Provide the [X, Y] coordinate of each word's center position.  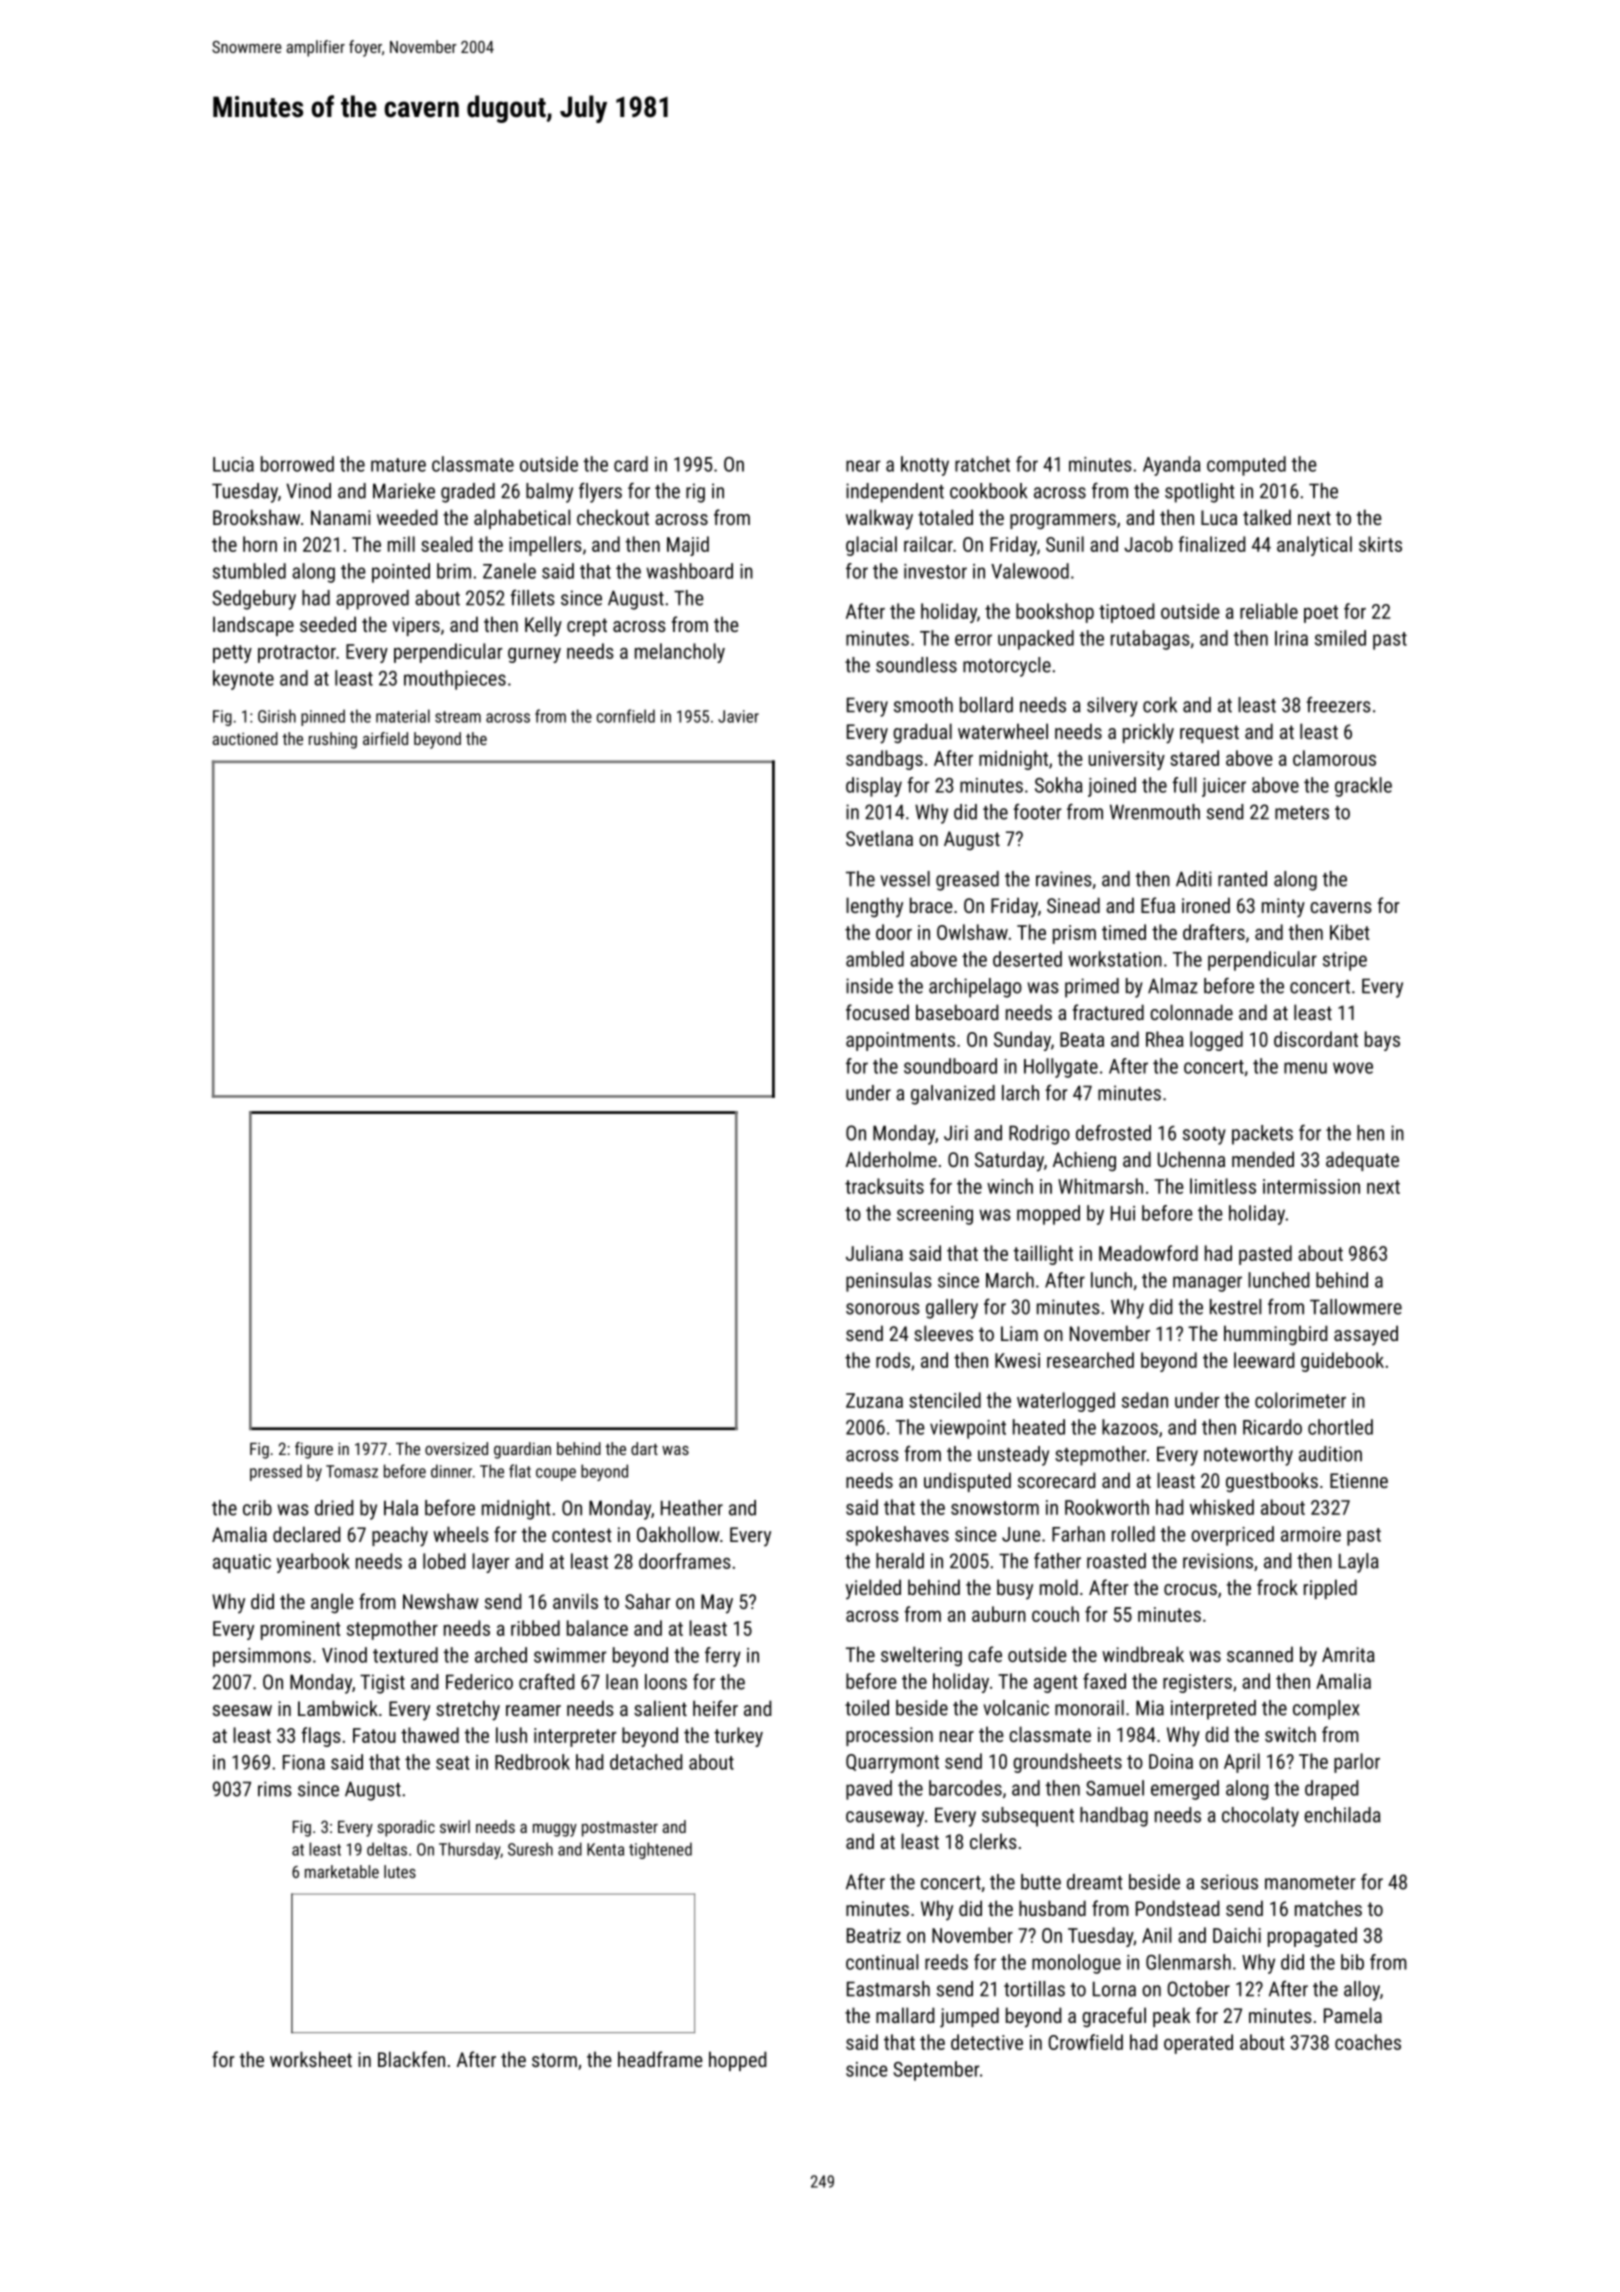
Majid [688, 546]
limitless [1223, 1186]
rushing [333, 740]
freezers [1338, 704]
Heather [692, 1508]
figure [314, 1450]
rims [275, 1789]
